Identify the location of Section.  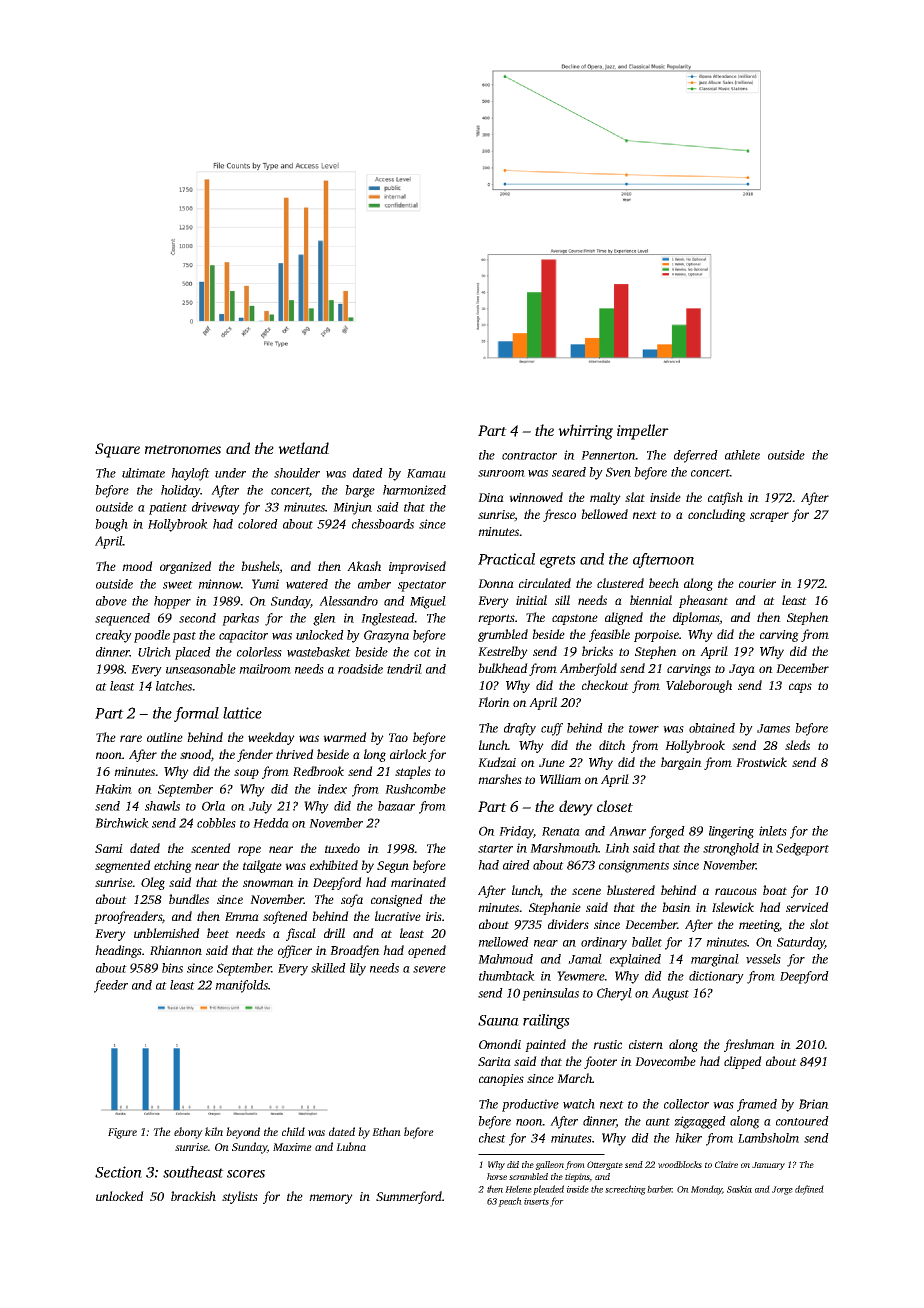
(118, 1172).
